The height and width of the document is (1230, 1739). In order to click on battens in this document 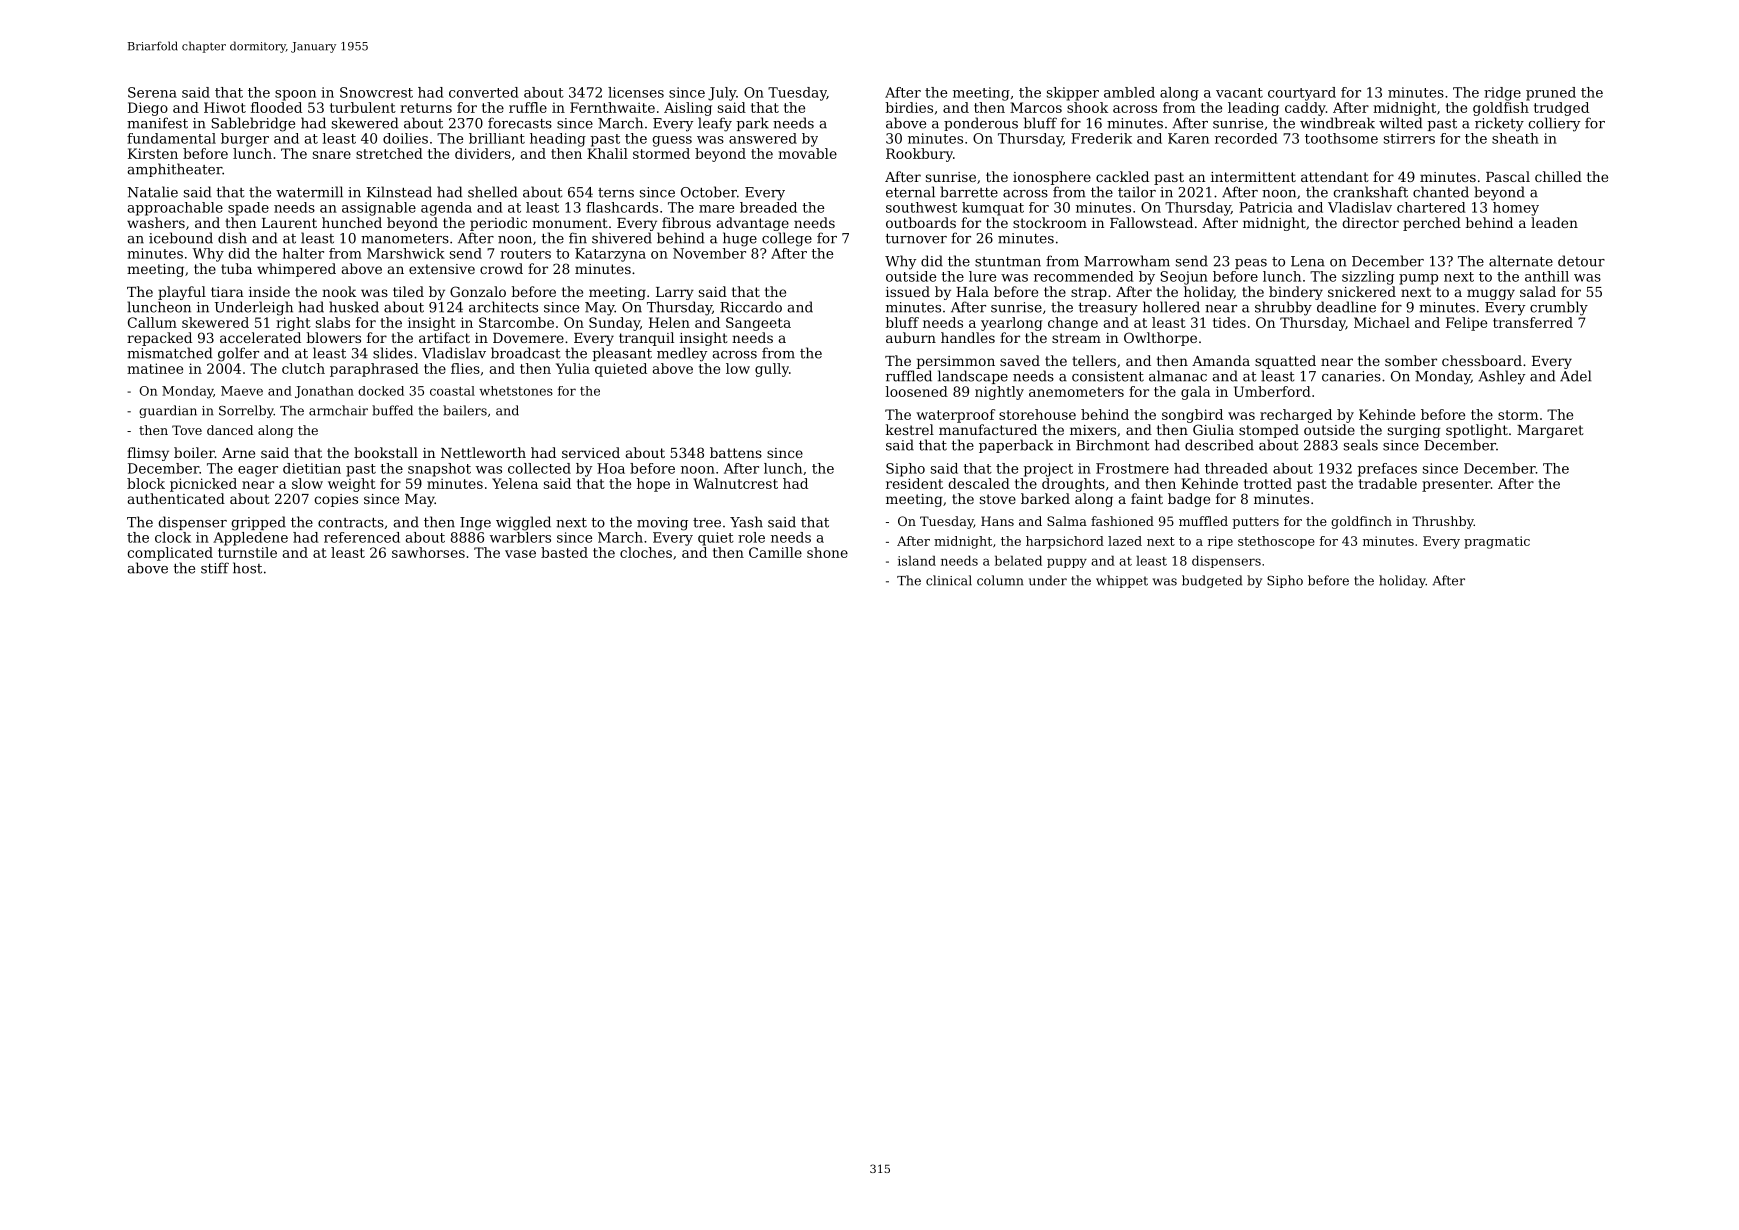, I will do `click(736, 452)`.
